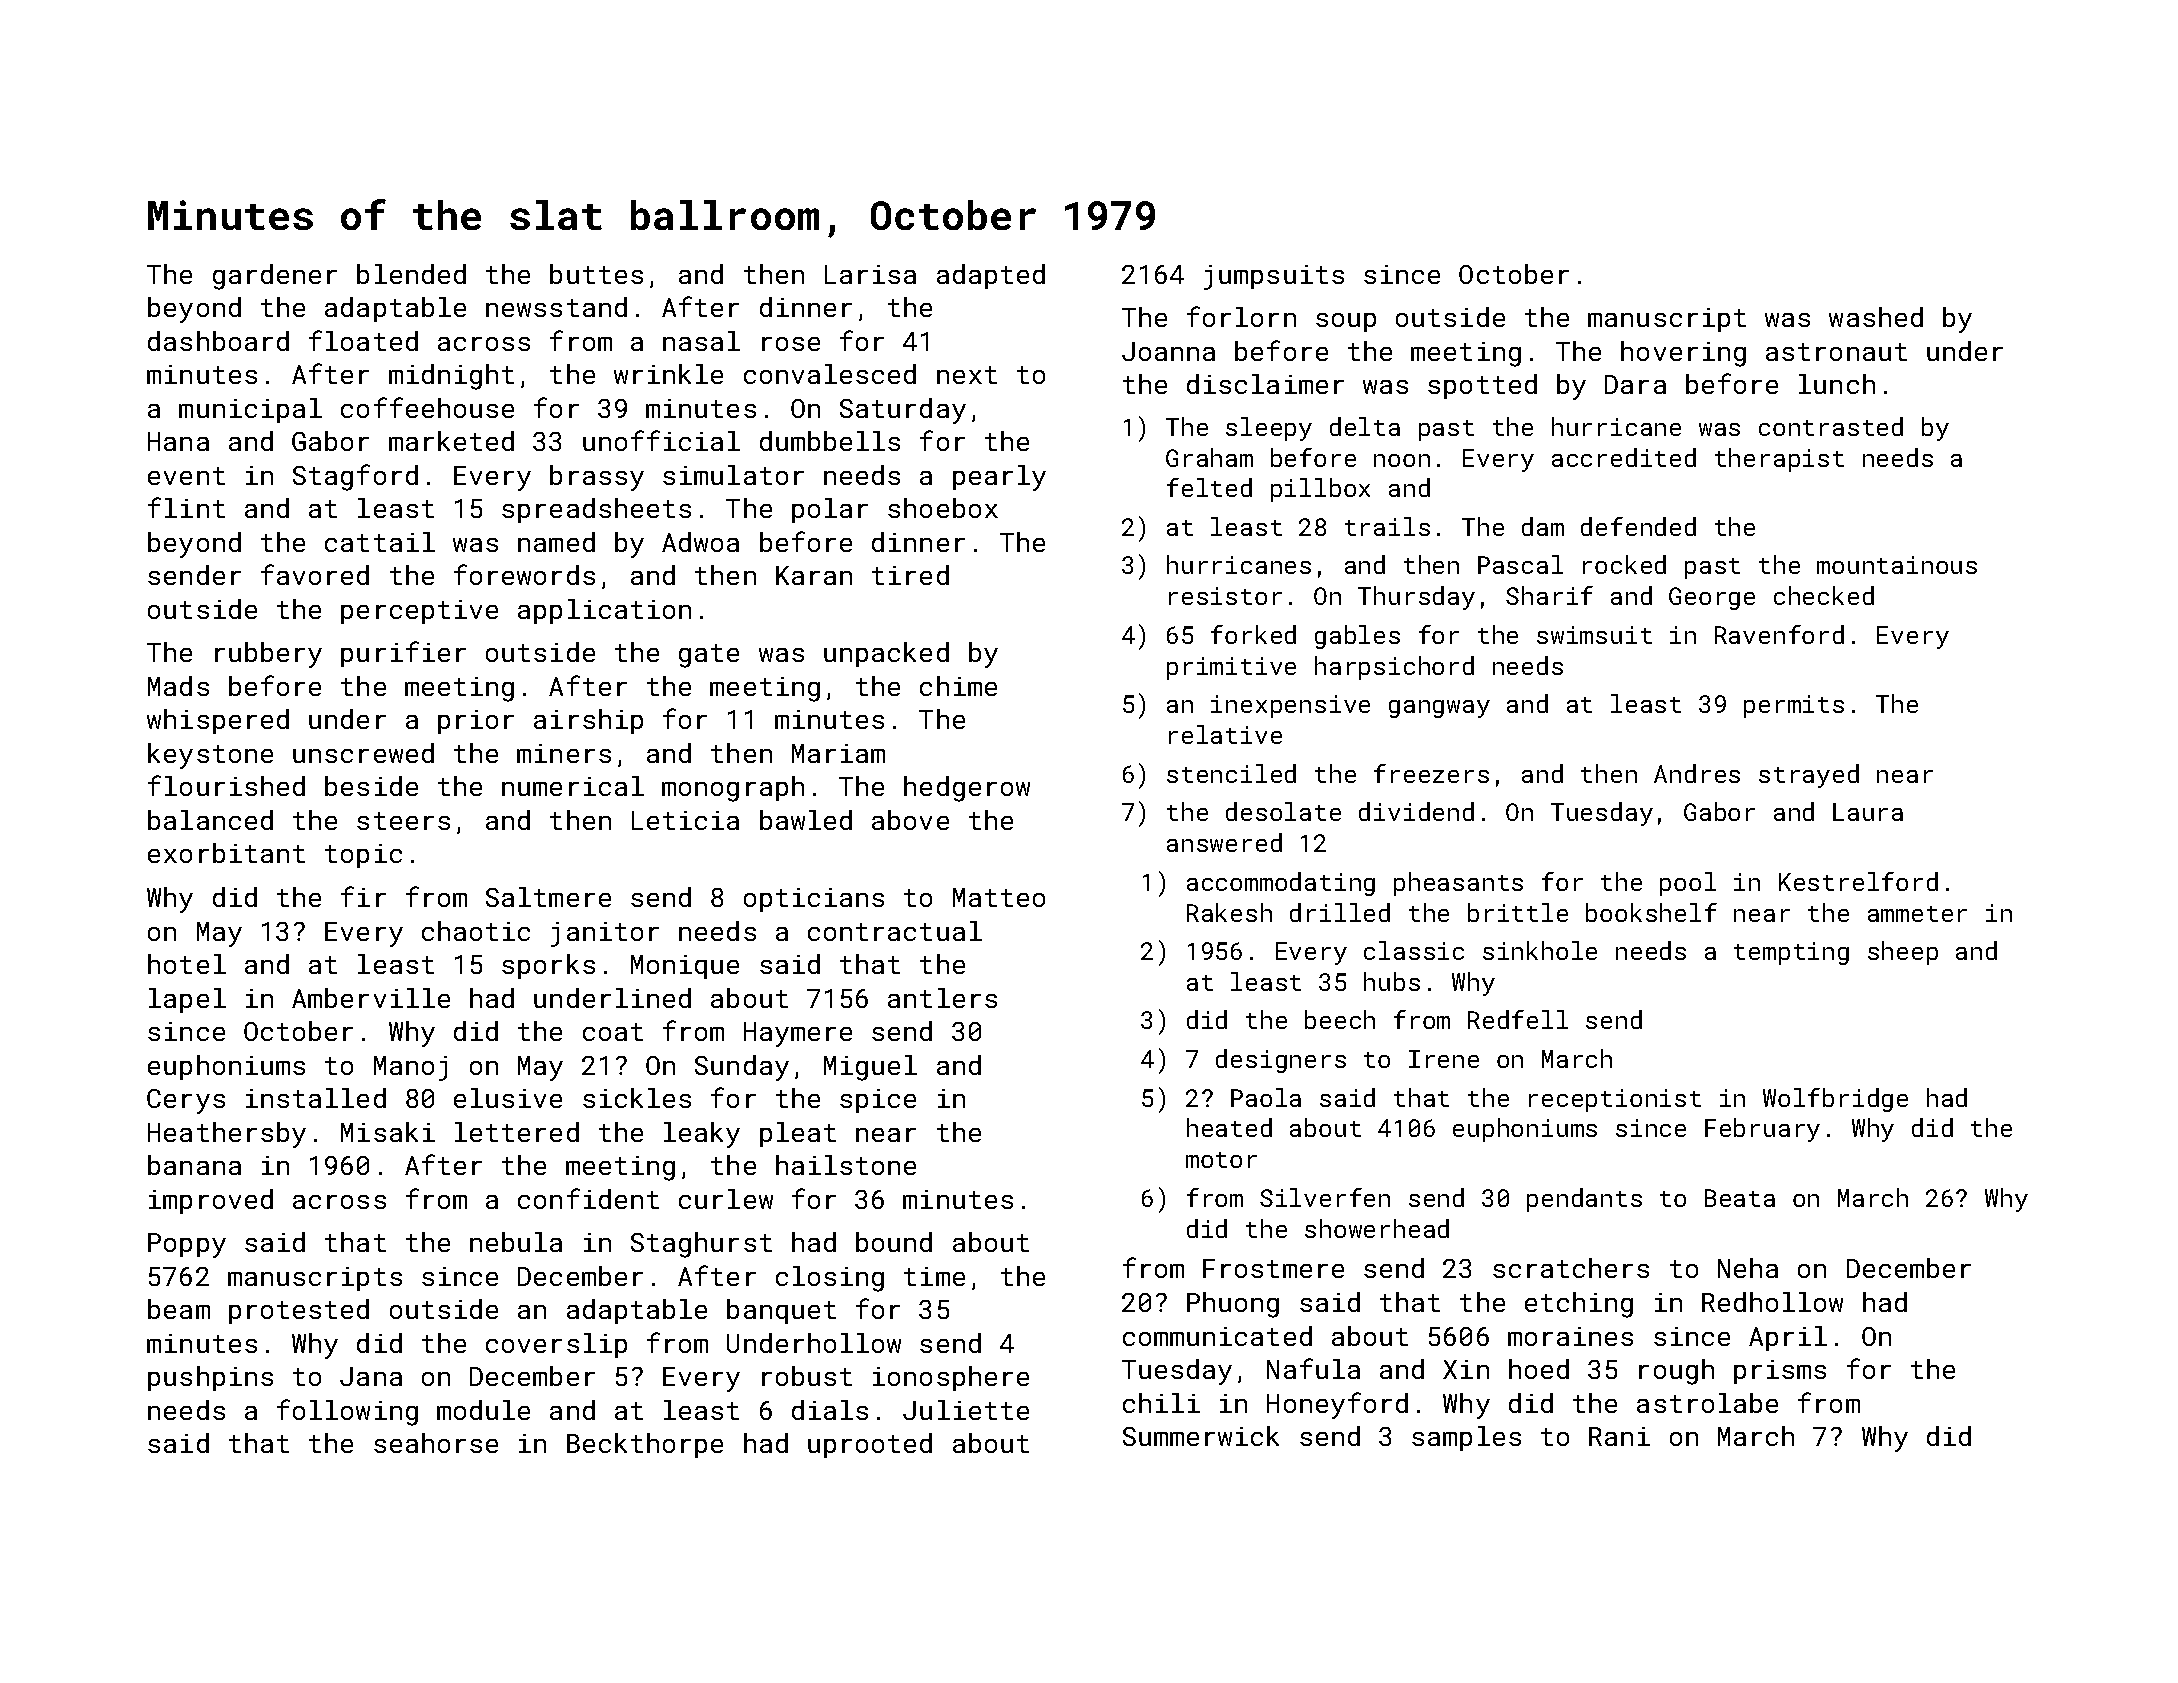  I want to click on Wolfbridge, so click(1835, 1100).
